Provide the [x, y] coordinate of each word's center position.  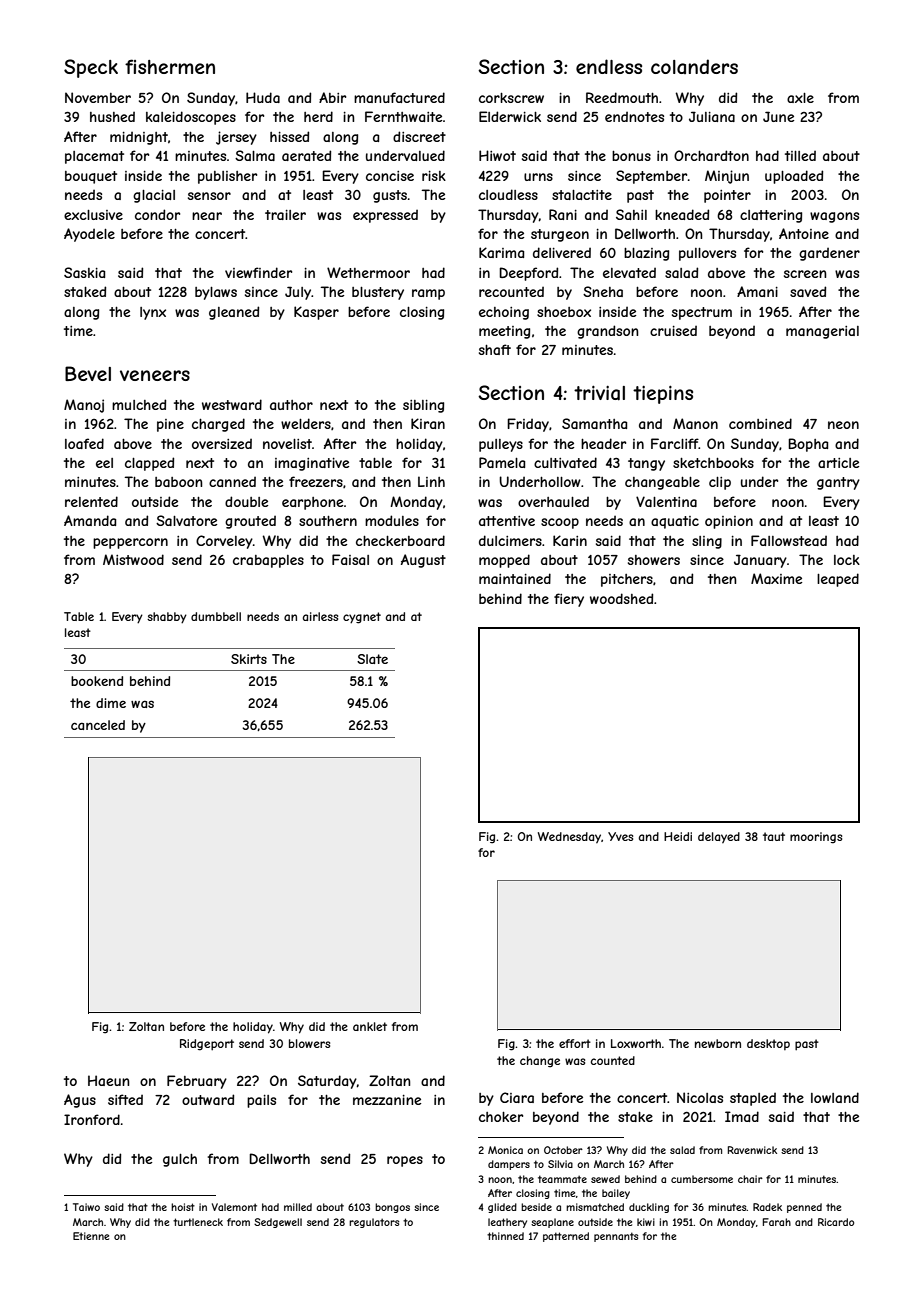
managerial [822, 332]
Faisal [350, 559]
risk [434, 176]
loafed [84, 443]
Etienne [91, 1236]
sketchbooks [713, 463]
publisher [227, 177]
